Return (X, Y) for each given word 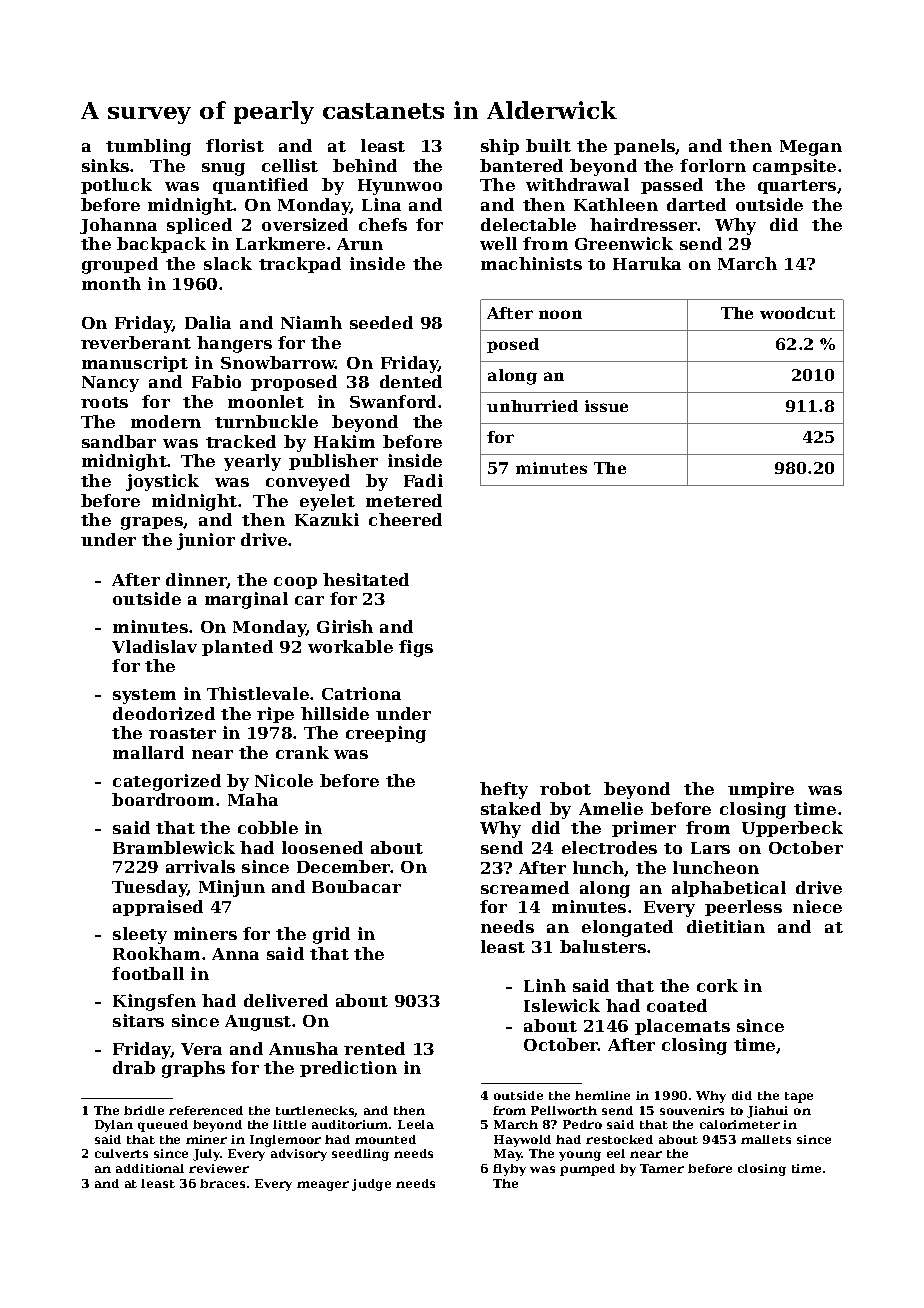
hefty (504, 790)
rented (374, 1048)
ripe (275, 715)
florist (235, 145)
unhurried (532, 406)
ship (500, 147)
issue (606, 406)
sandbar (119, 441)
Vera (201, 1049)
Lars (710, 848)
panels (645, 147)
